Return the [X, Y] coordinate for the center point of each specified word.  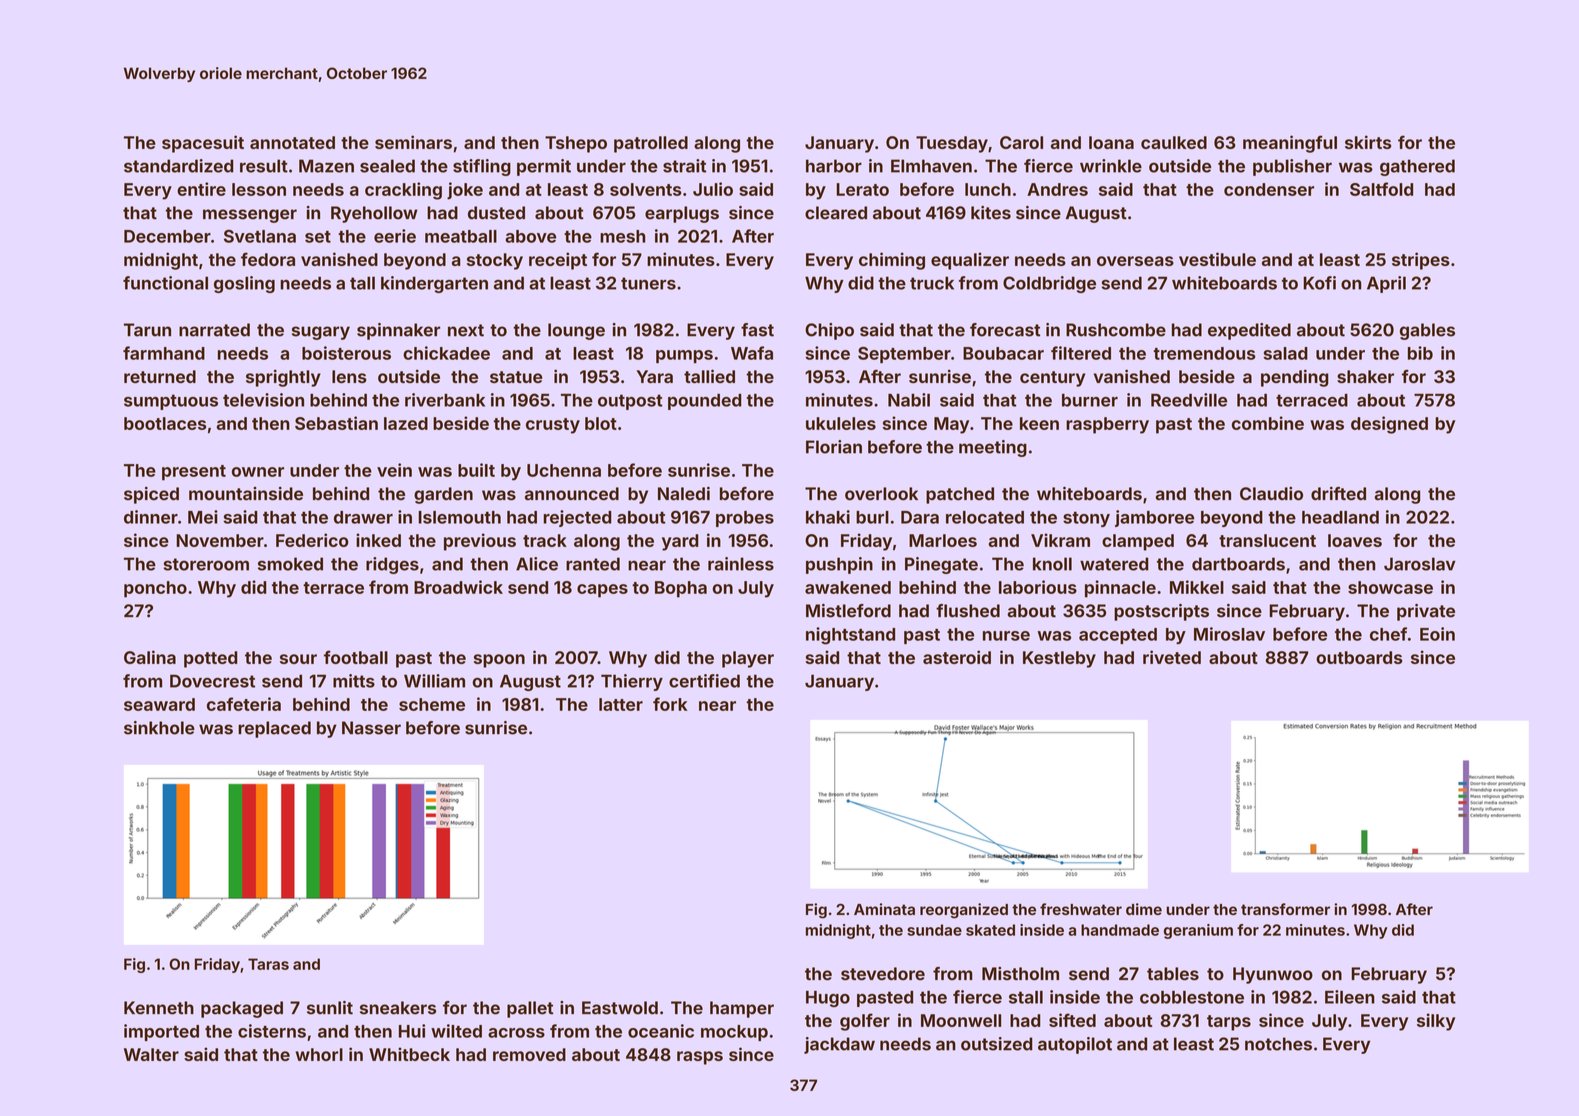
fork [670, 704]
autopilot [1075, 1045]
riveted [1172, 657]
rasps [700, 1058]
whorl [319, 1054]
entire [201, 189]
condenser [1269, 189]
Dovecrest [212, 681]
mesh [622, 236]
